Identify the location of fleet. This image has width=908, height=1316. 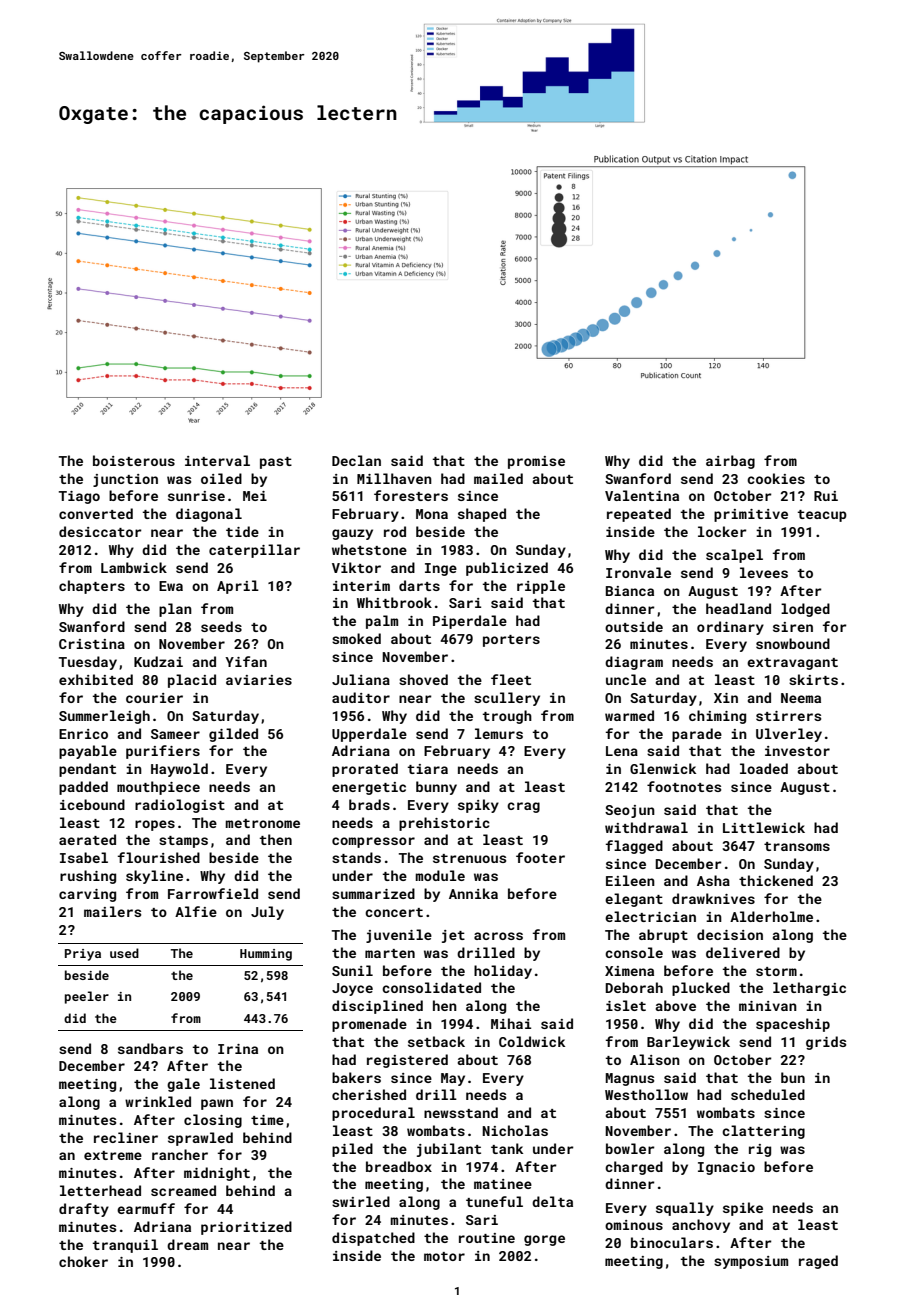
(511, 679).
